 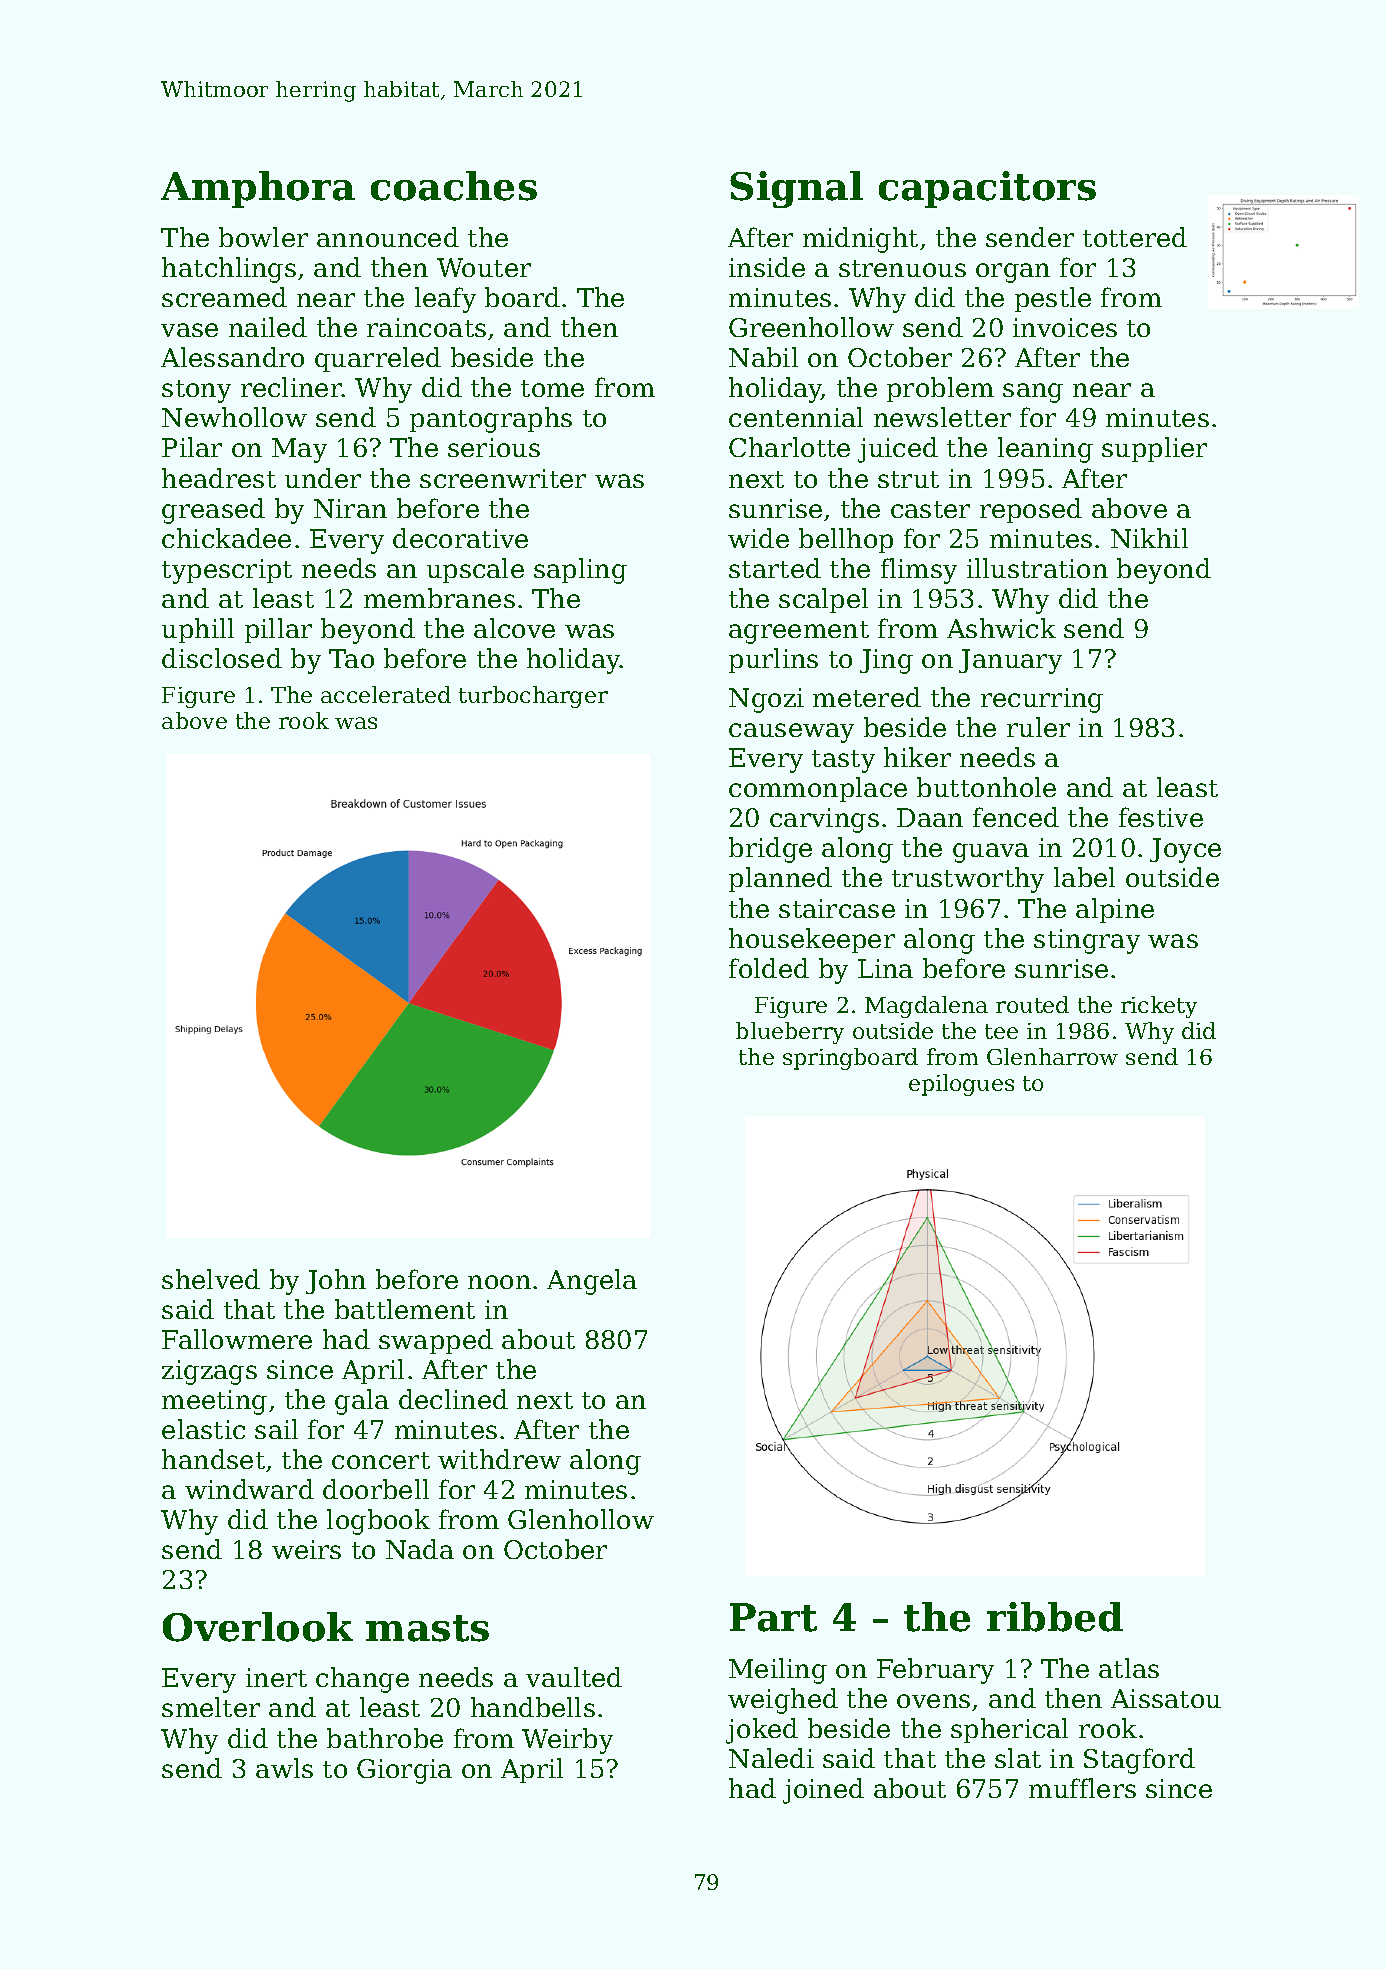 What do you see at coordinates (1052, 1056) in the page?
I see `Glenharrow` at bounding box center [1052, 1056].
